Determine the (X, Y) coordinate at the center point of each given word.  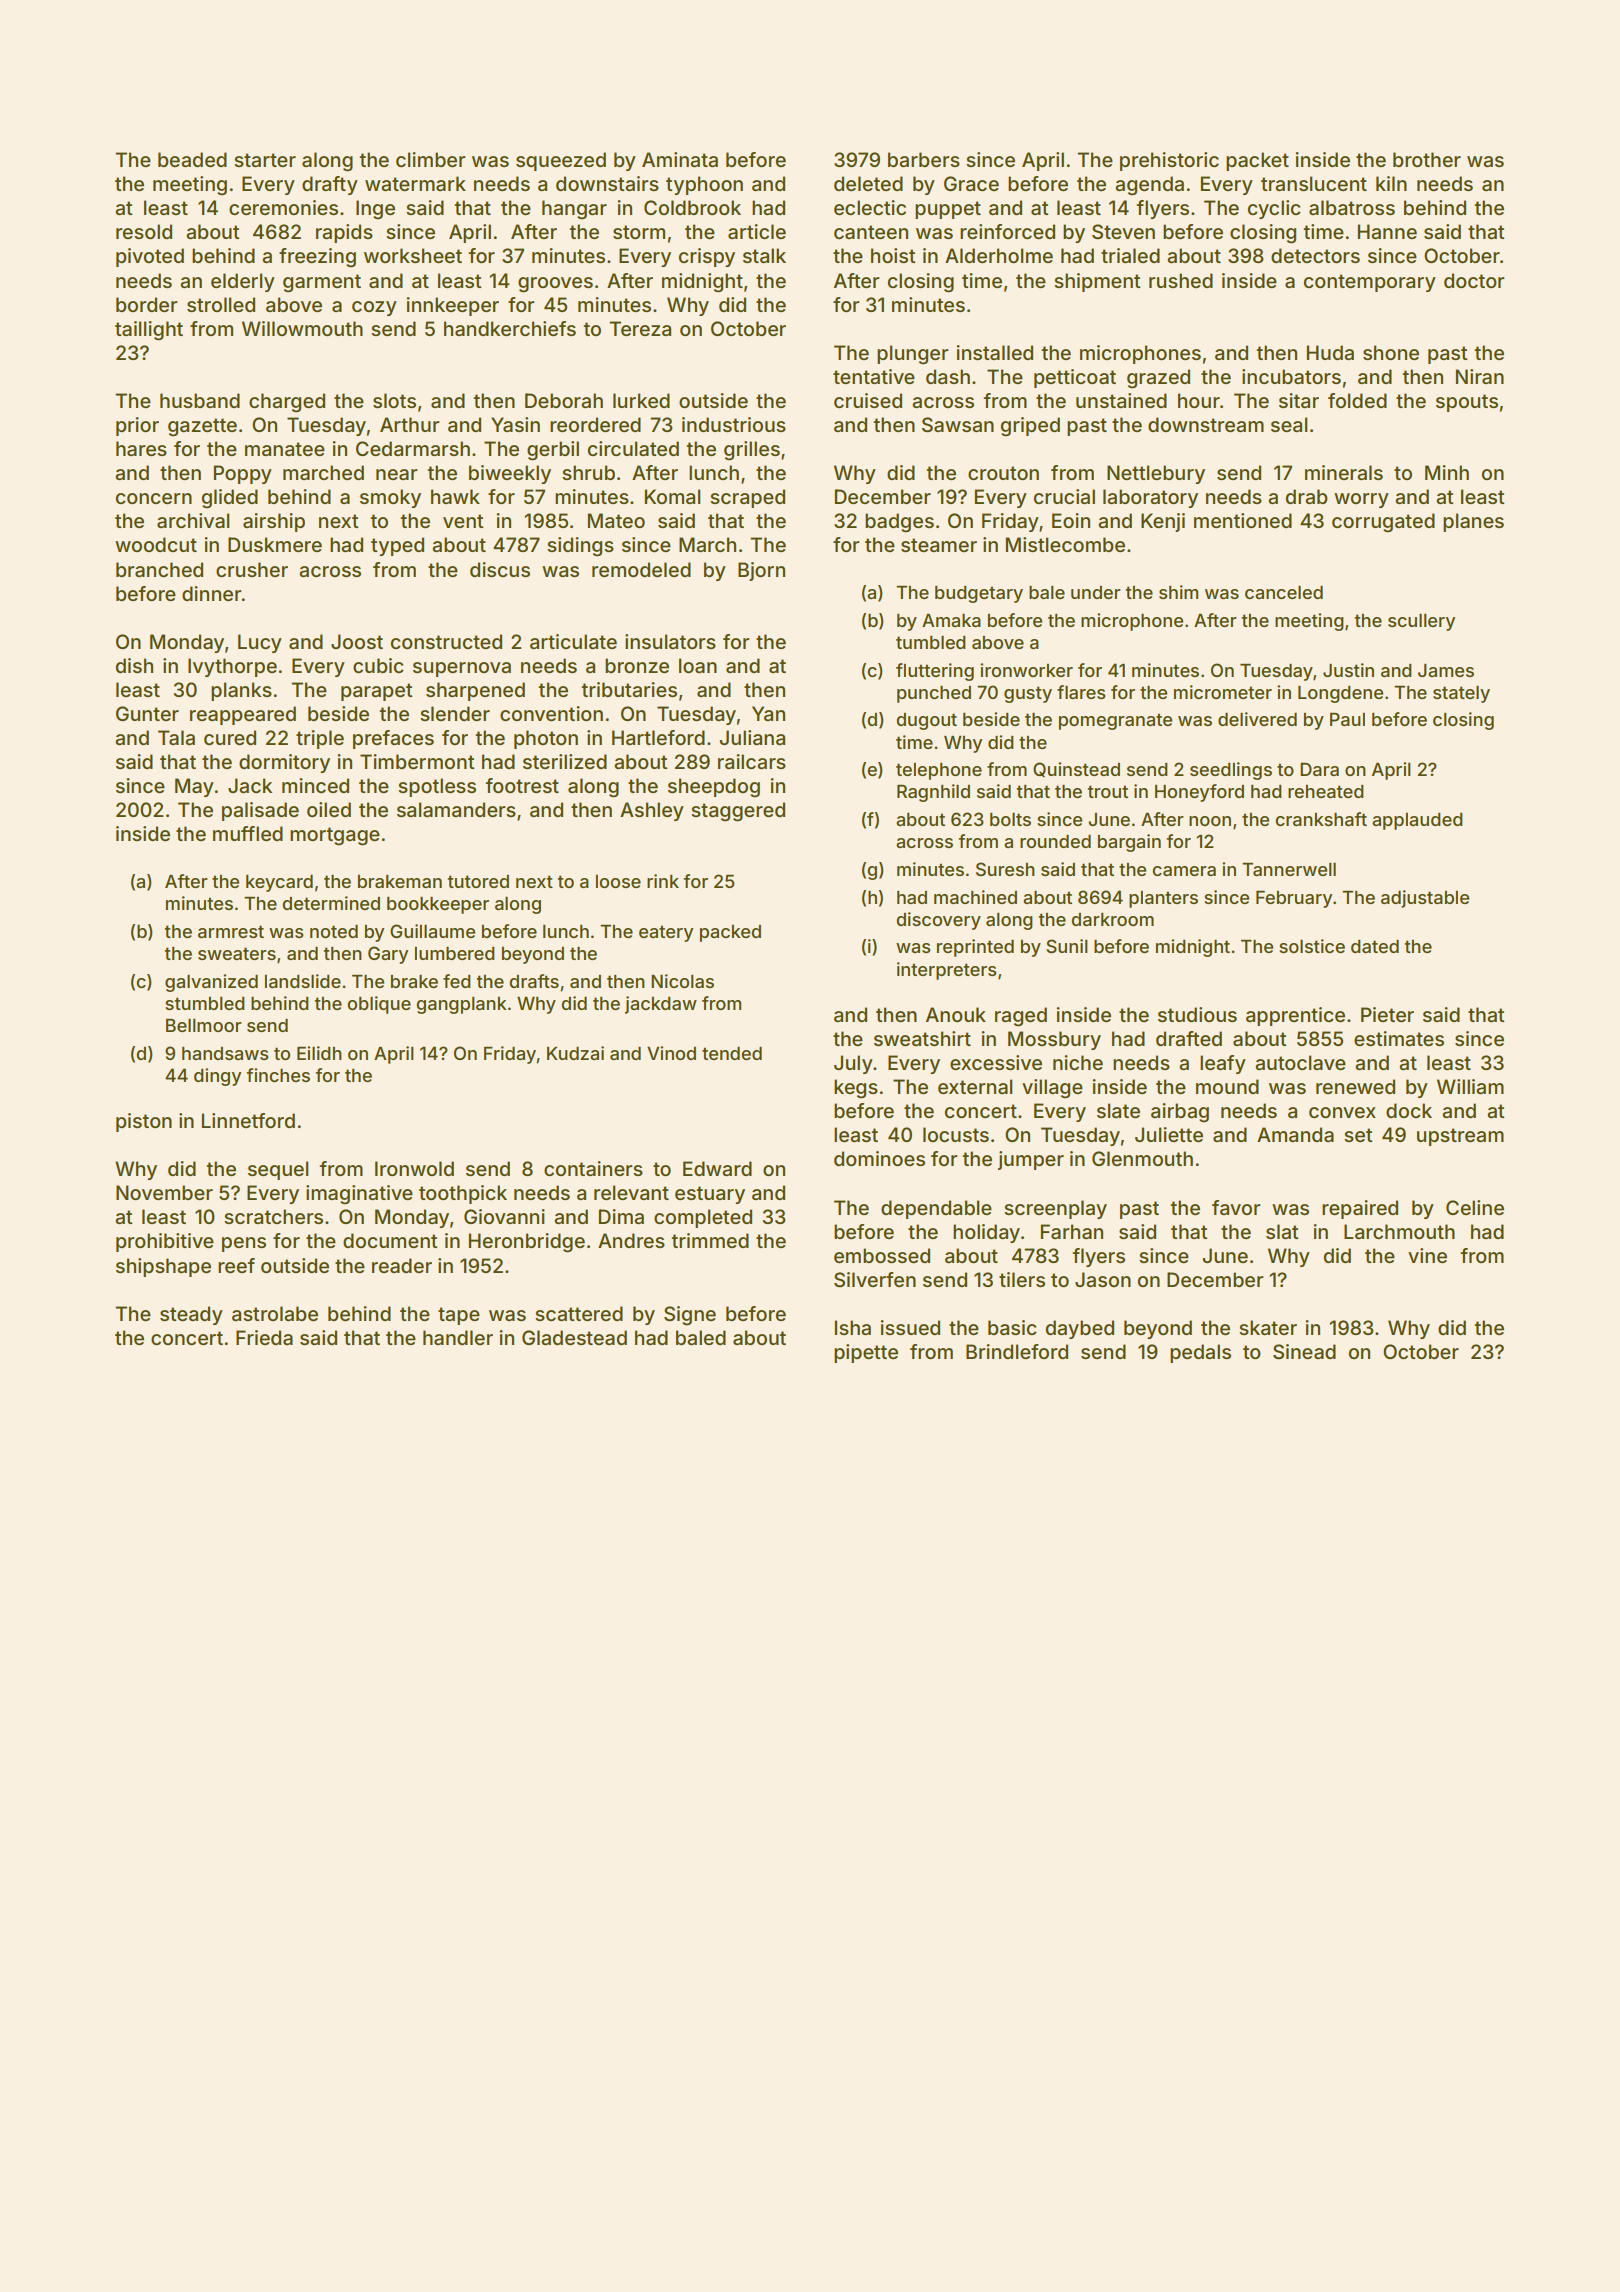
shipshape (163, 1267)
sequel (278, 1170)
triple (320, 739)
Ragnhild (933, 793)
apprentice (1295, 1016)
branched (159, 569)
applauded (1417, 821)
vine (1427, 1255)
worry (1361, 500)
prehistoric (1169, 161)
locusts (956, 1134)
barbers (924, 159)
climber (431, 159)
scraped (747, 498)
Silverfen (875, 1280)
